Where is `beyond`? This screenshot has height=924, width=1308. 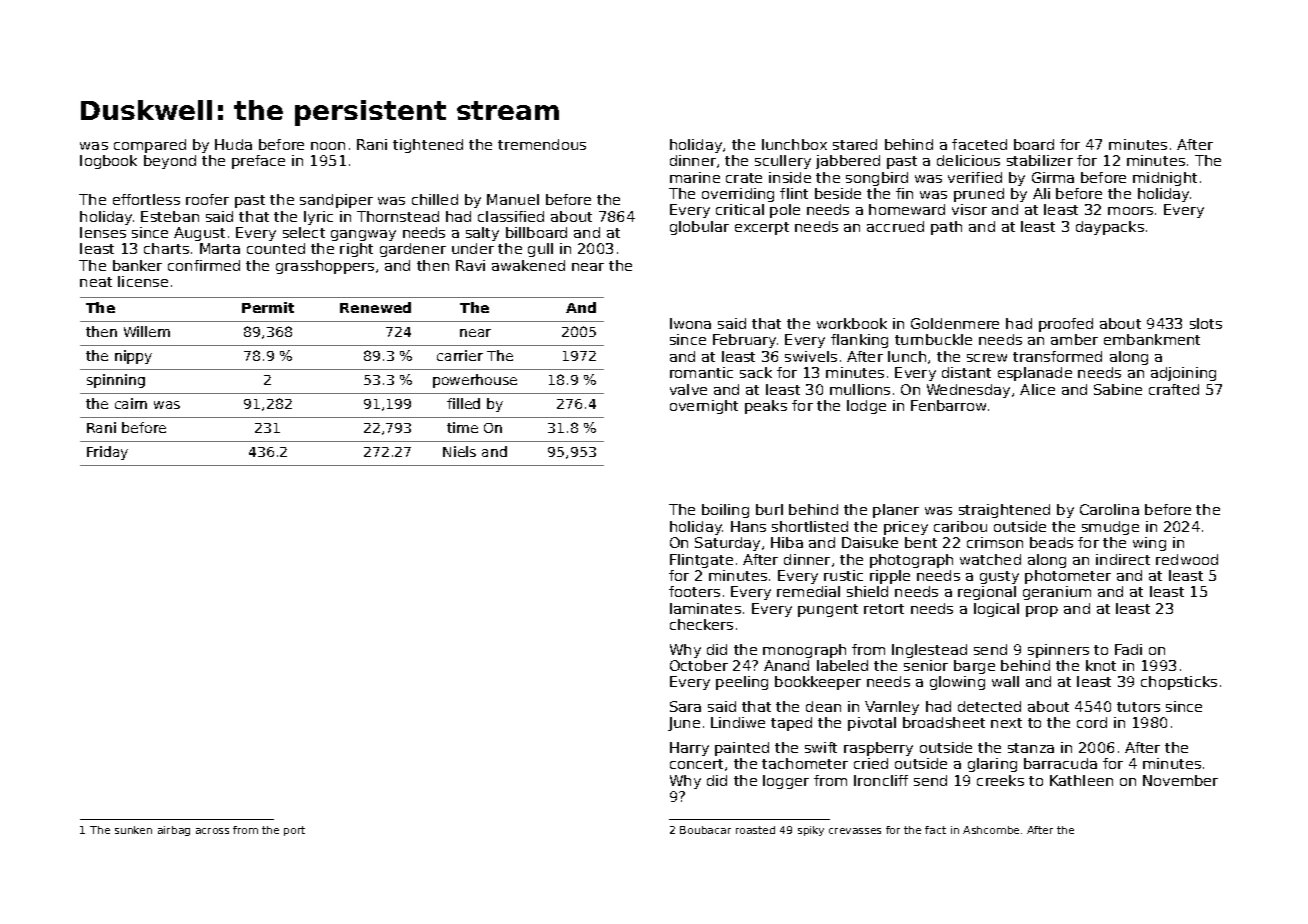 beyond is located at coordinates (170, 162).
